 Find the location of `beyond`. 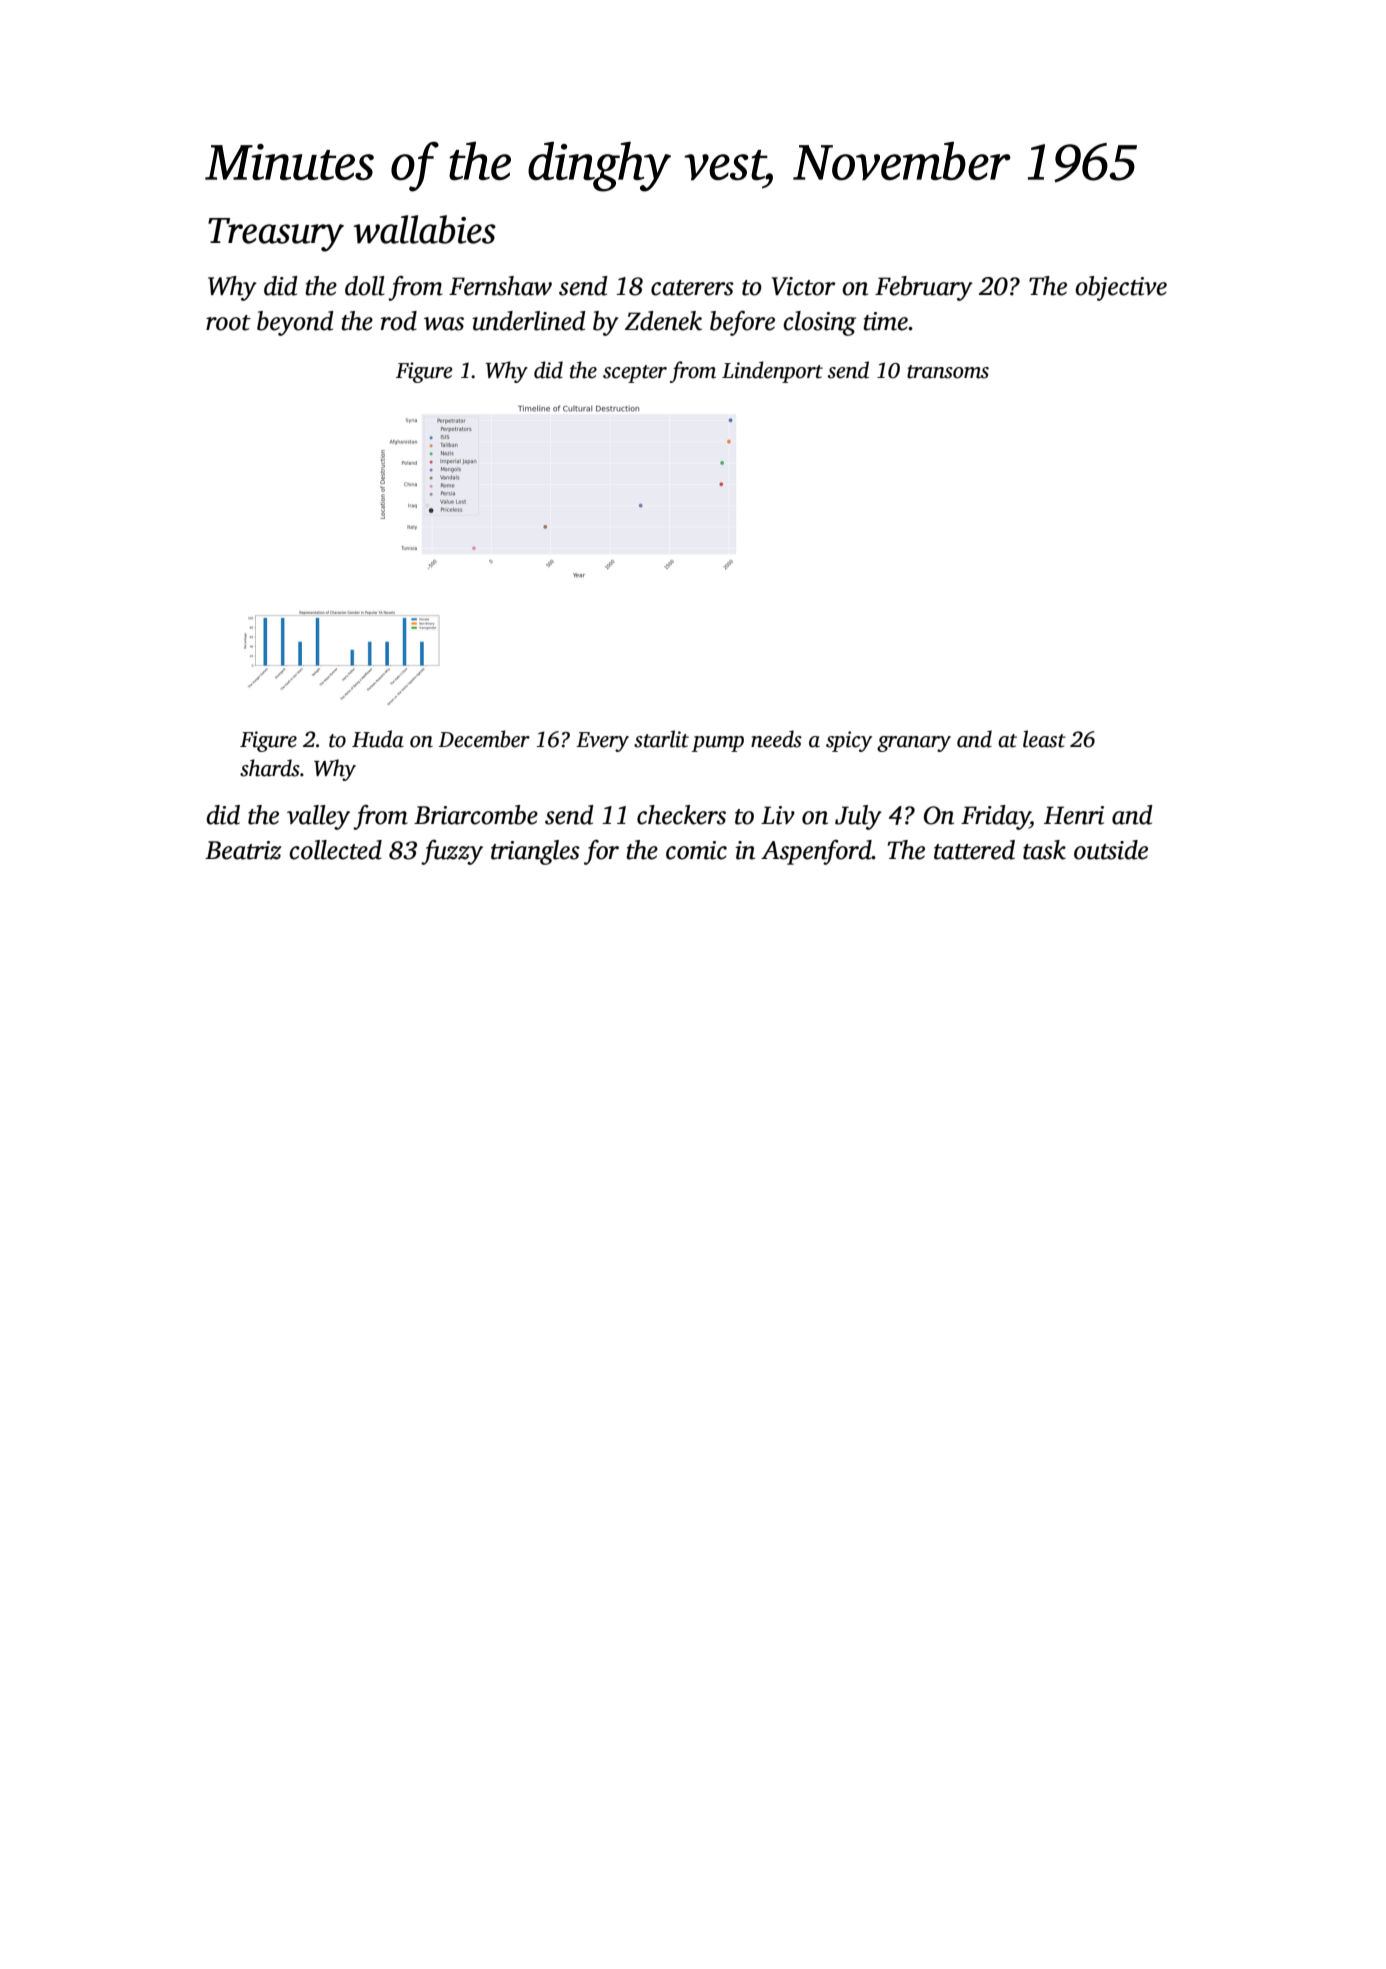

beyond is located at coordinates (295, 323).
